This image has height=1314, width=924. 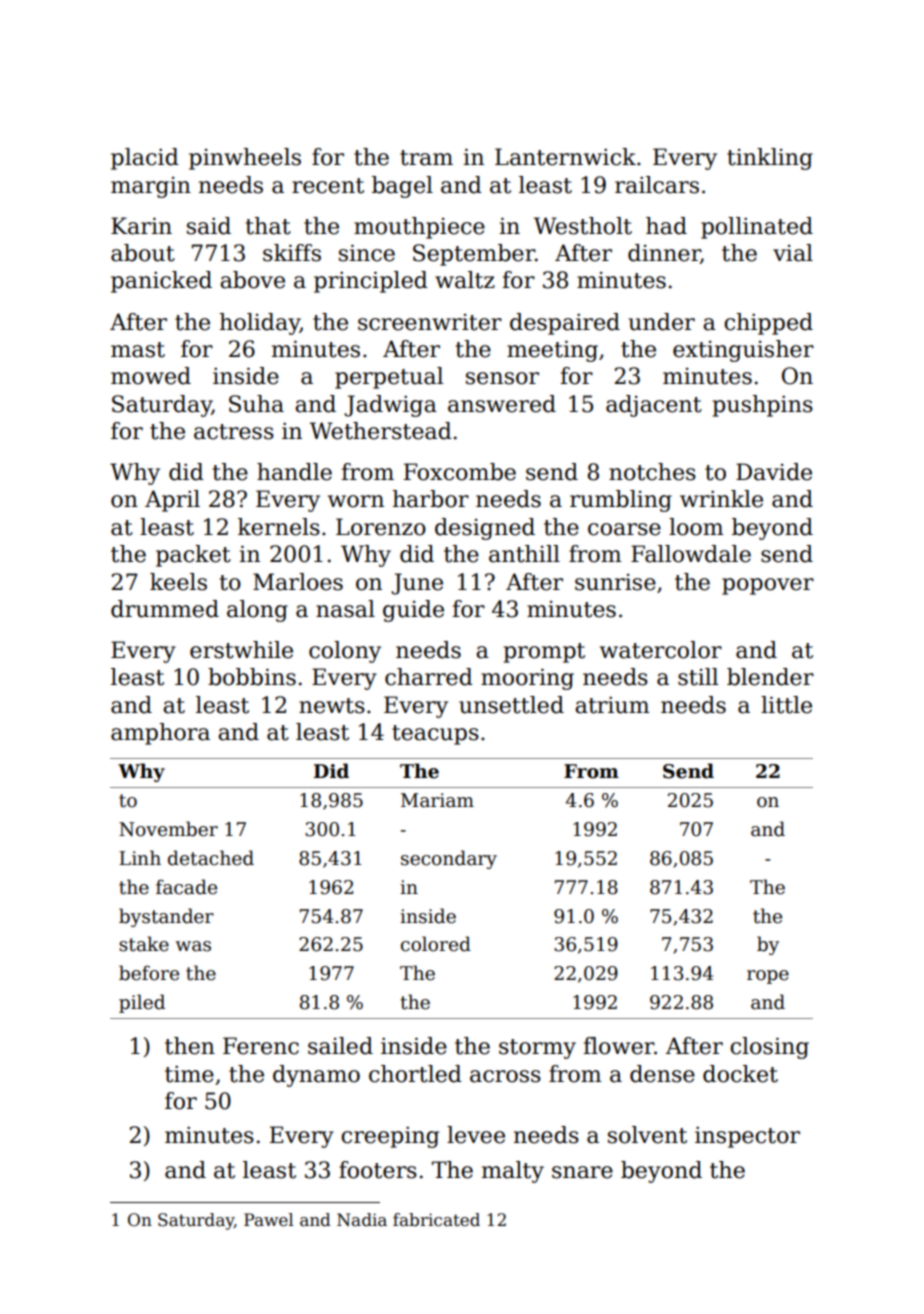 I want to click on perpetual, so click(x=389, y=378).
